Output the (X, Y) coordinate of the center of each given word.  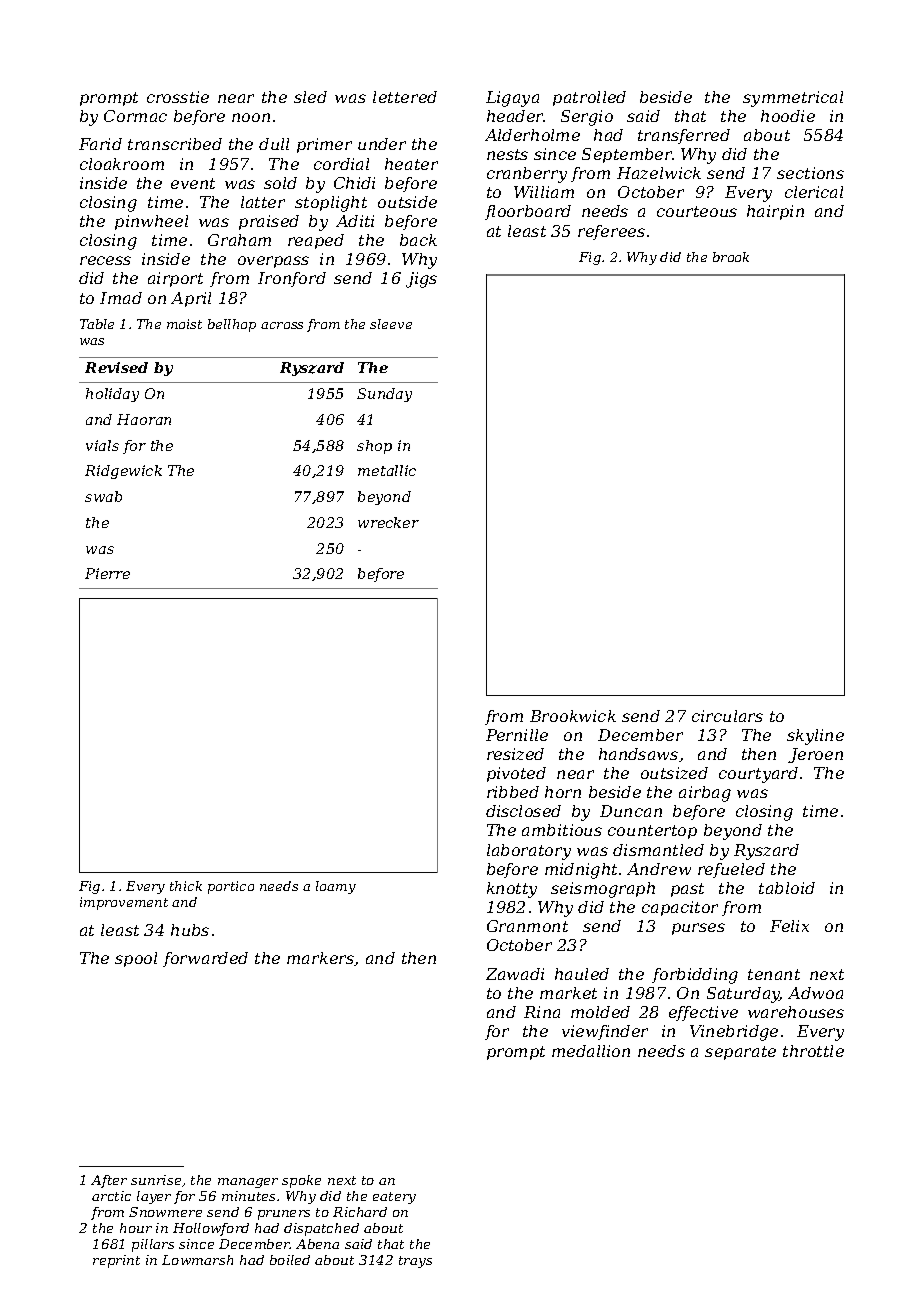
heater (411, 164)
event (193, 183)
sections (810, 173)
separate (740, 1053)
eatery (394, 1198)
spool (136, 959)
